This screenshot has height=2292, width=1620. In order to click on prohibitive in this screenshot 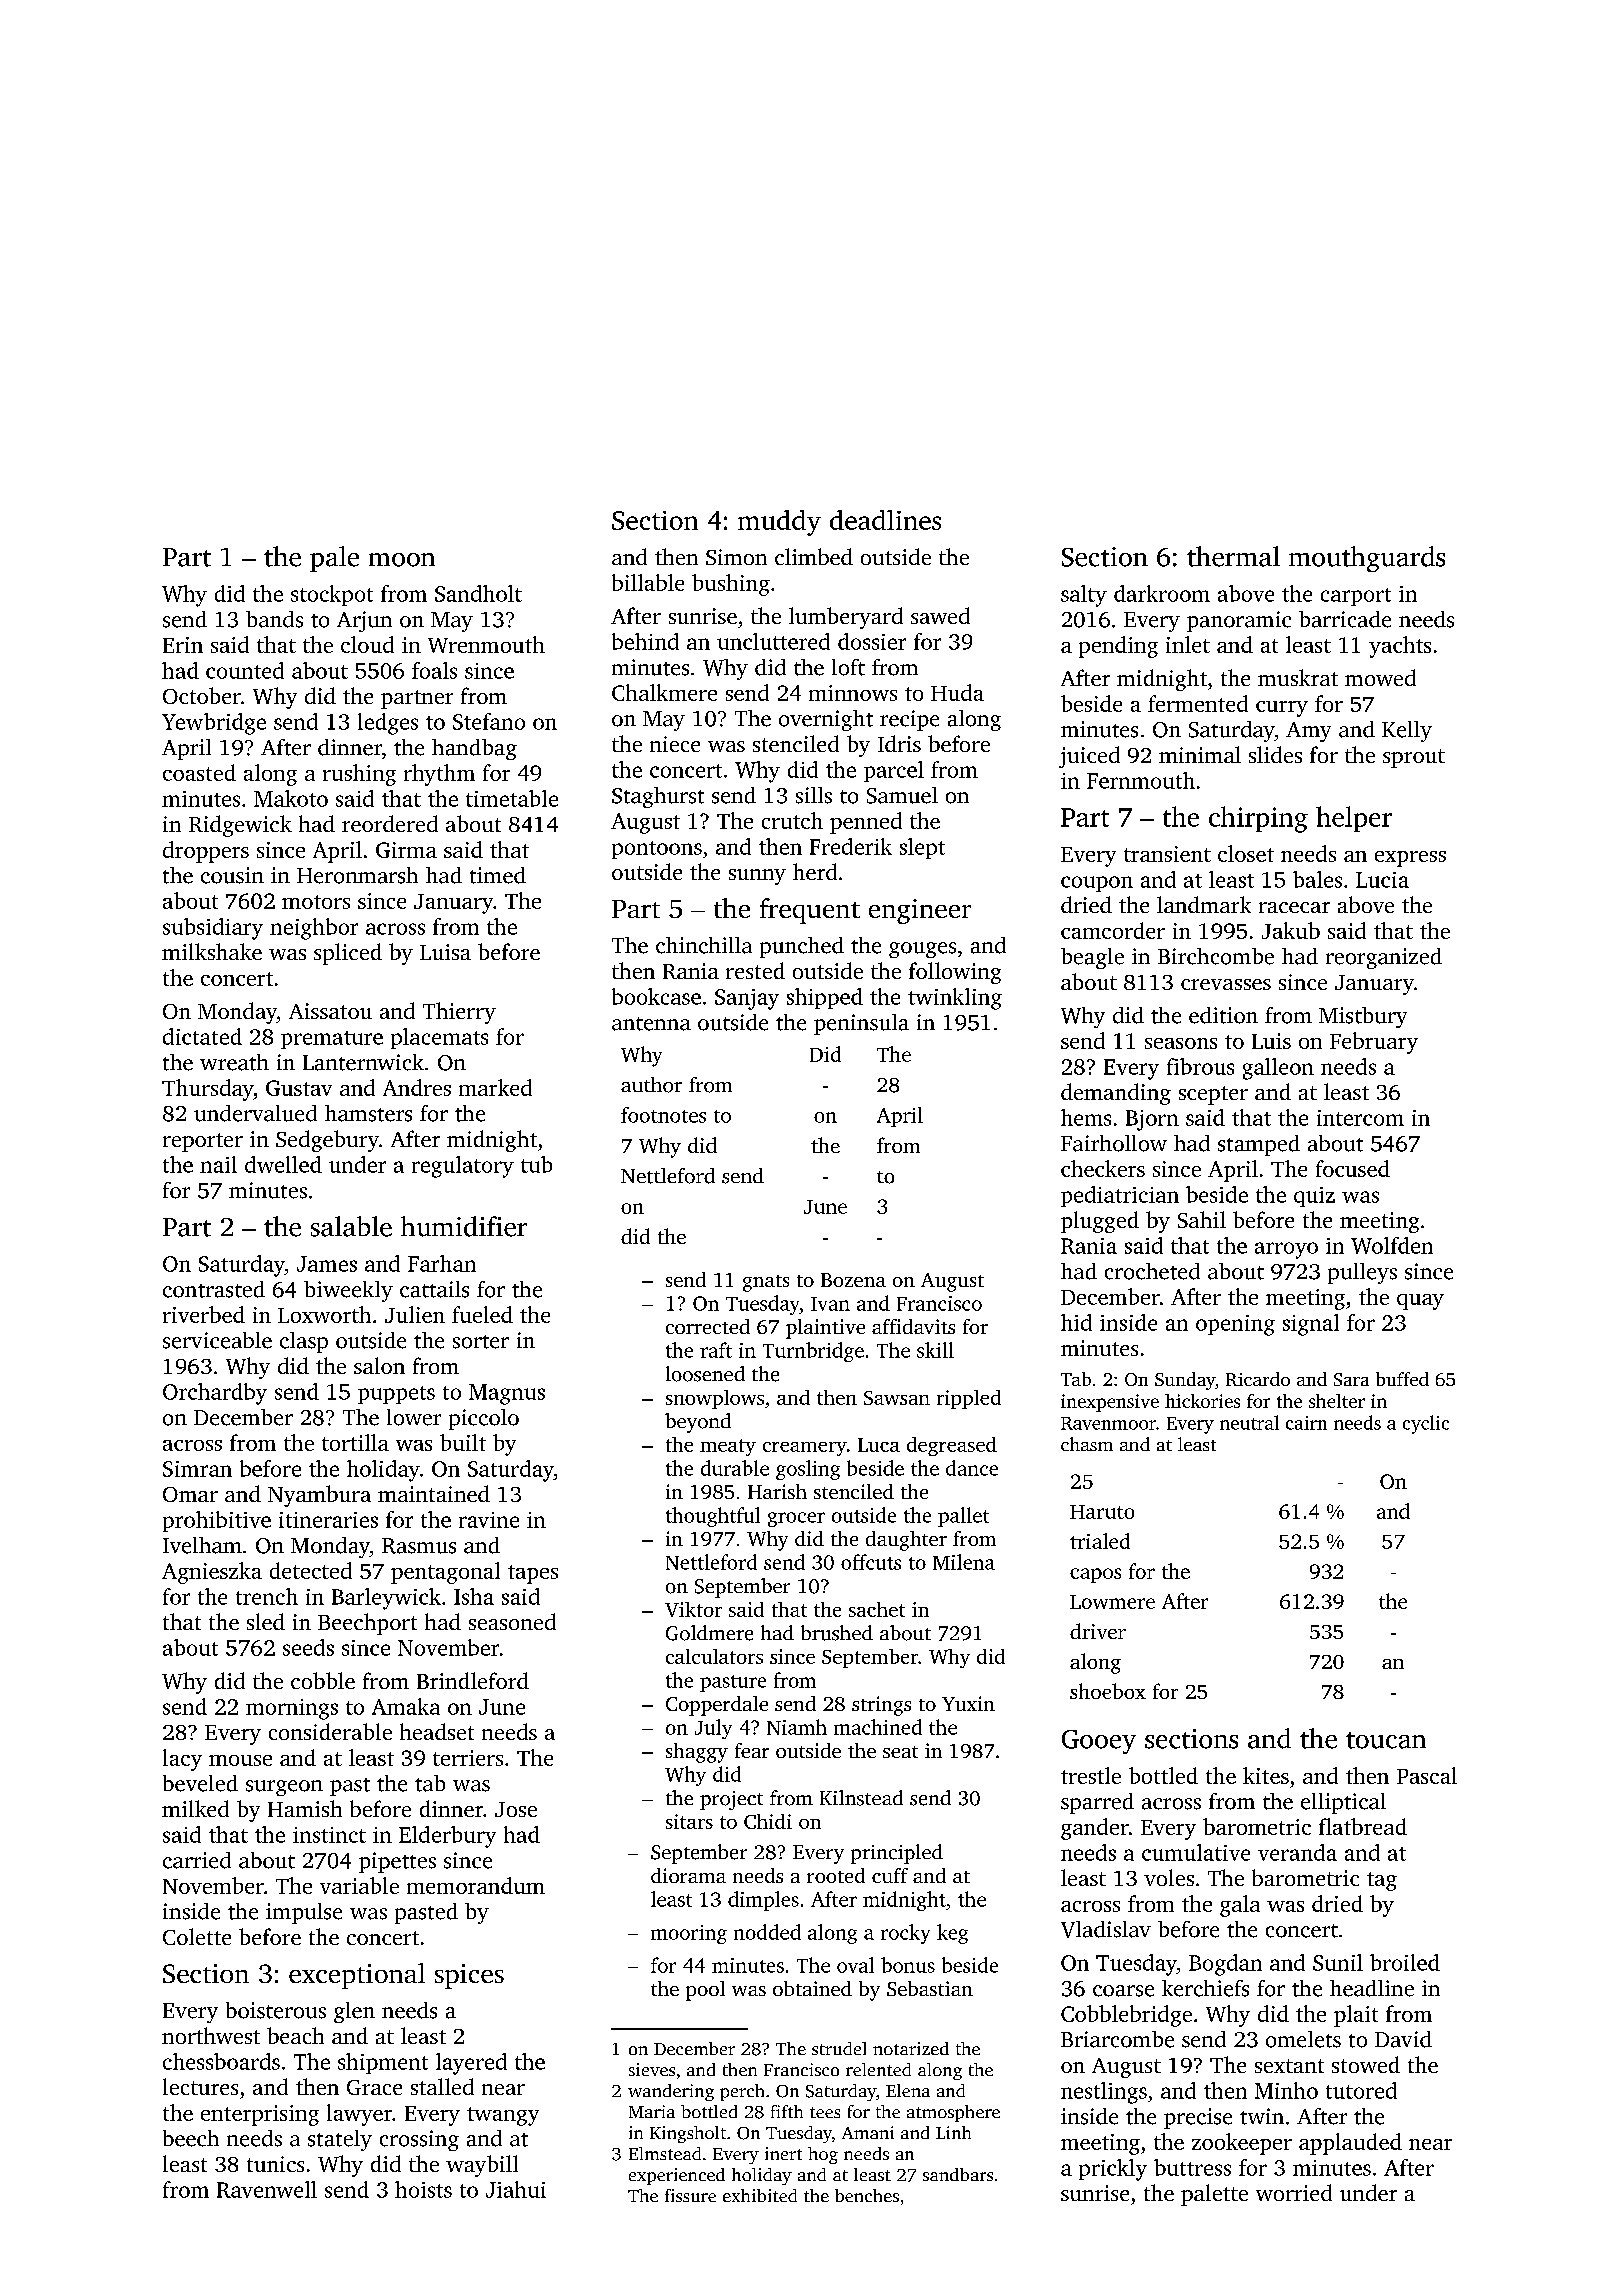, I will do `click(217, 1521)`.
